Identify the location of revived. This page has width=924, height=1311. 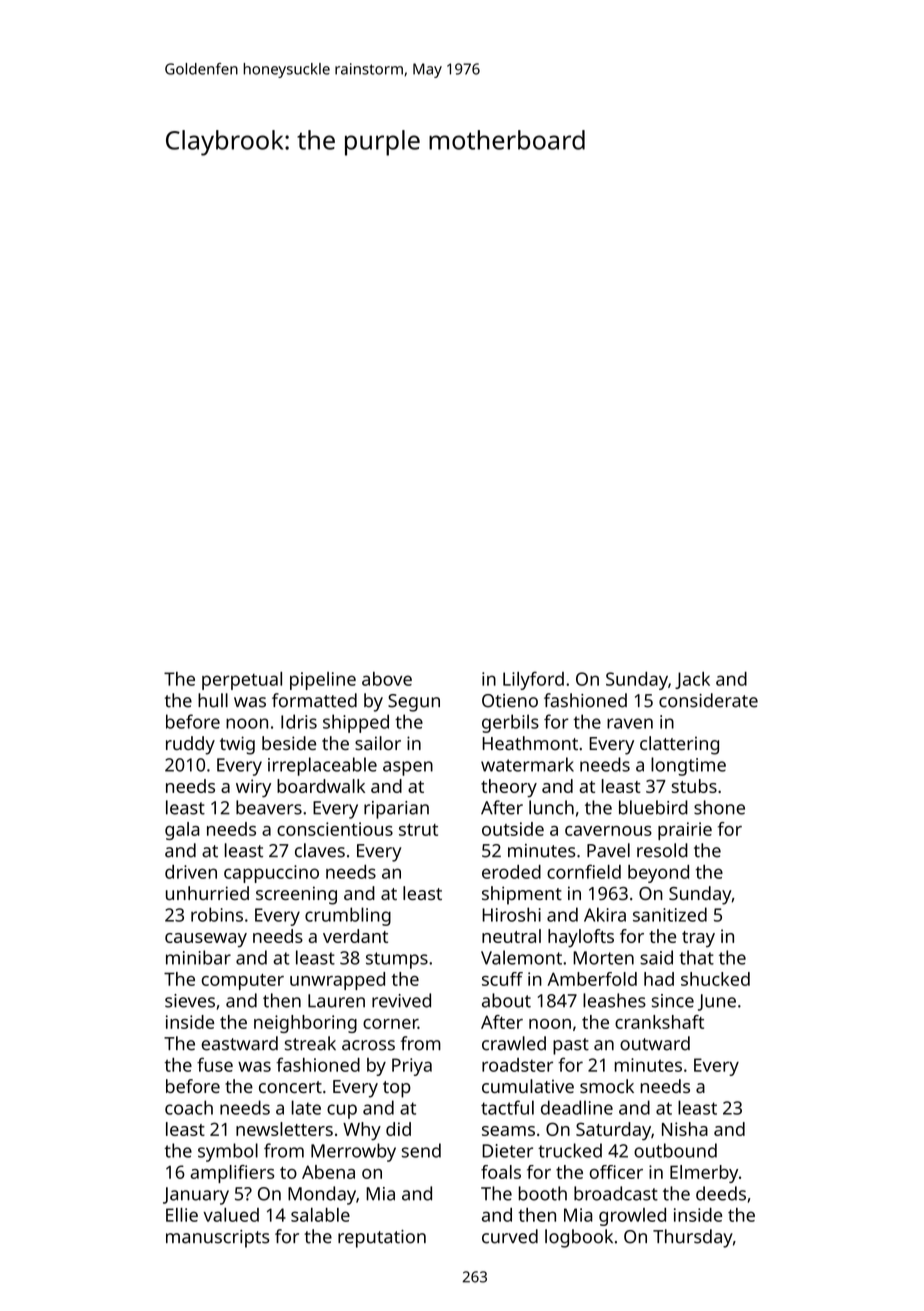
(401, 1000).
